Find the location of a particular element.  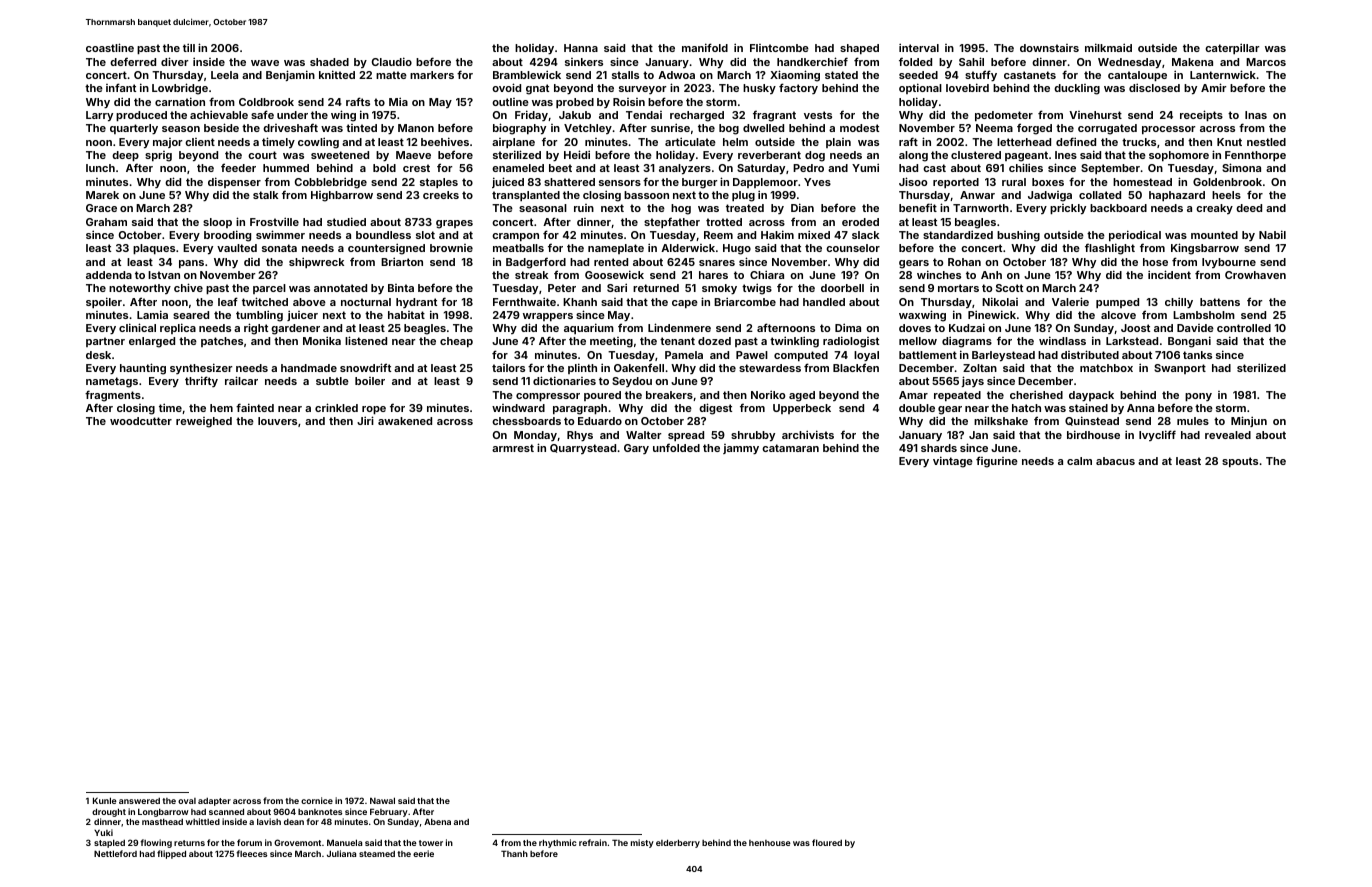

ruin is located at coordinates (584, 208).
